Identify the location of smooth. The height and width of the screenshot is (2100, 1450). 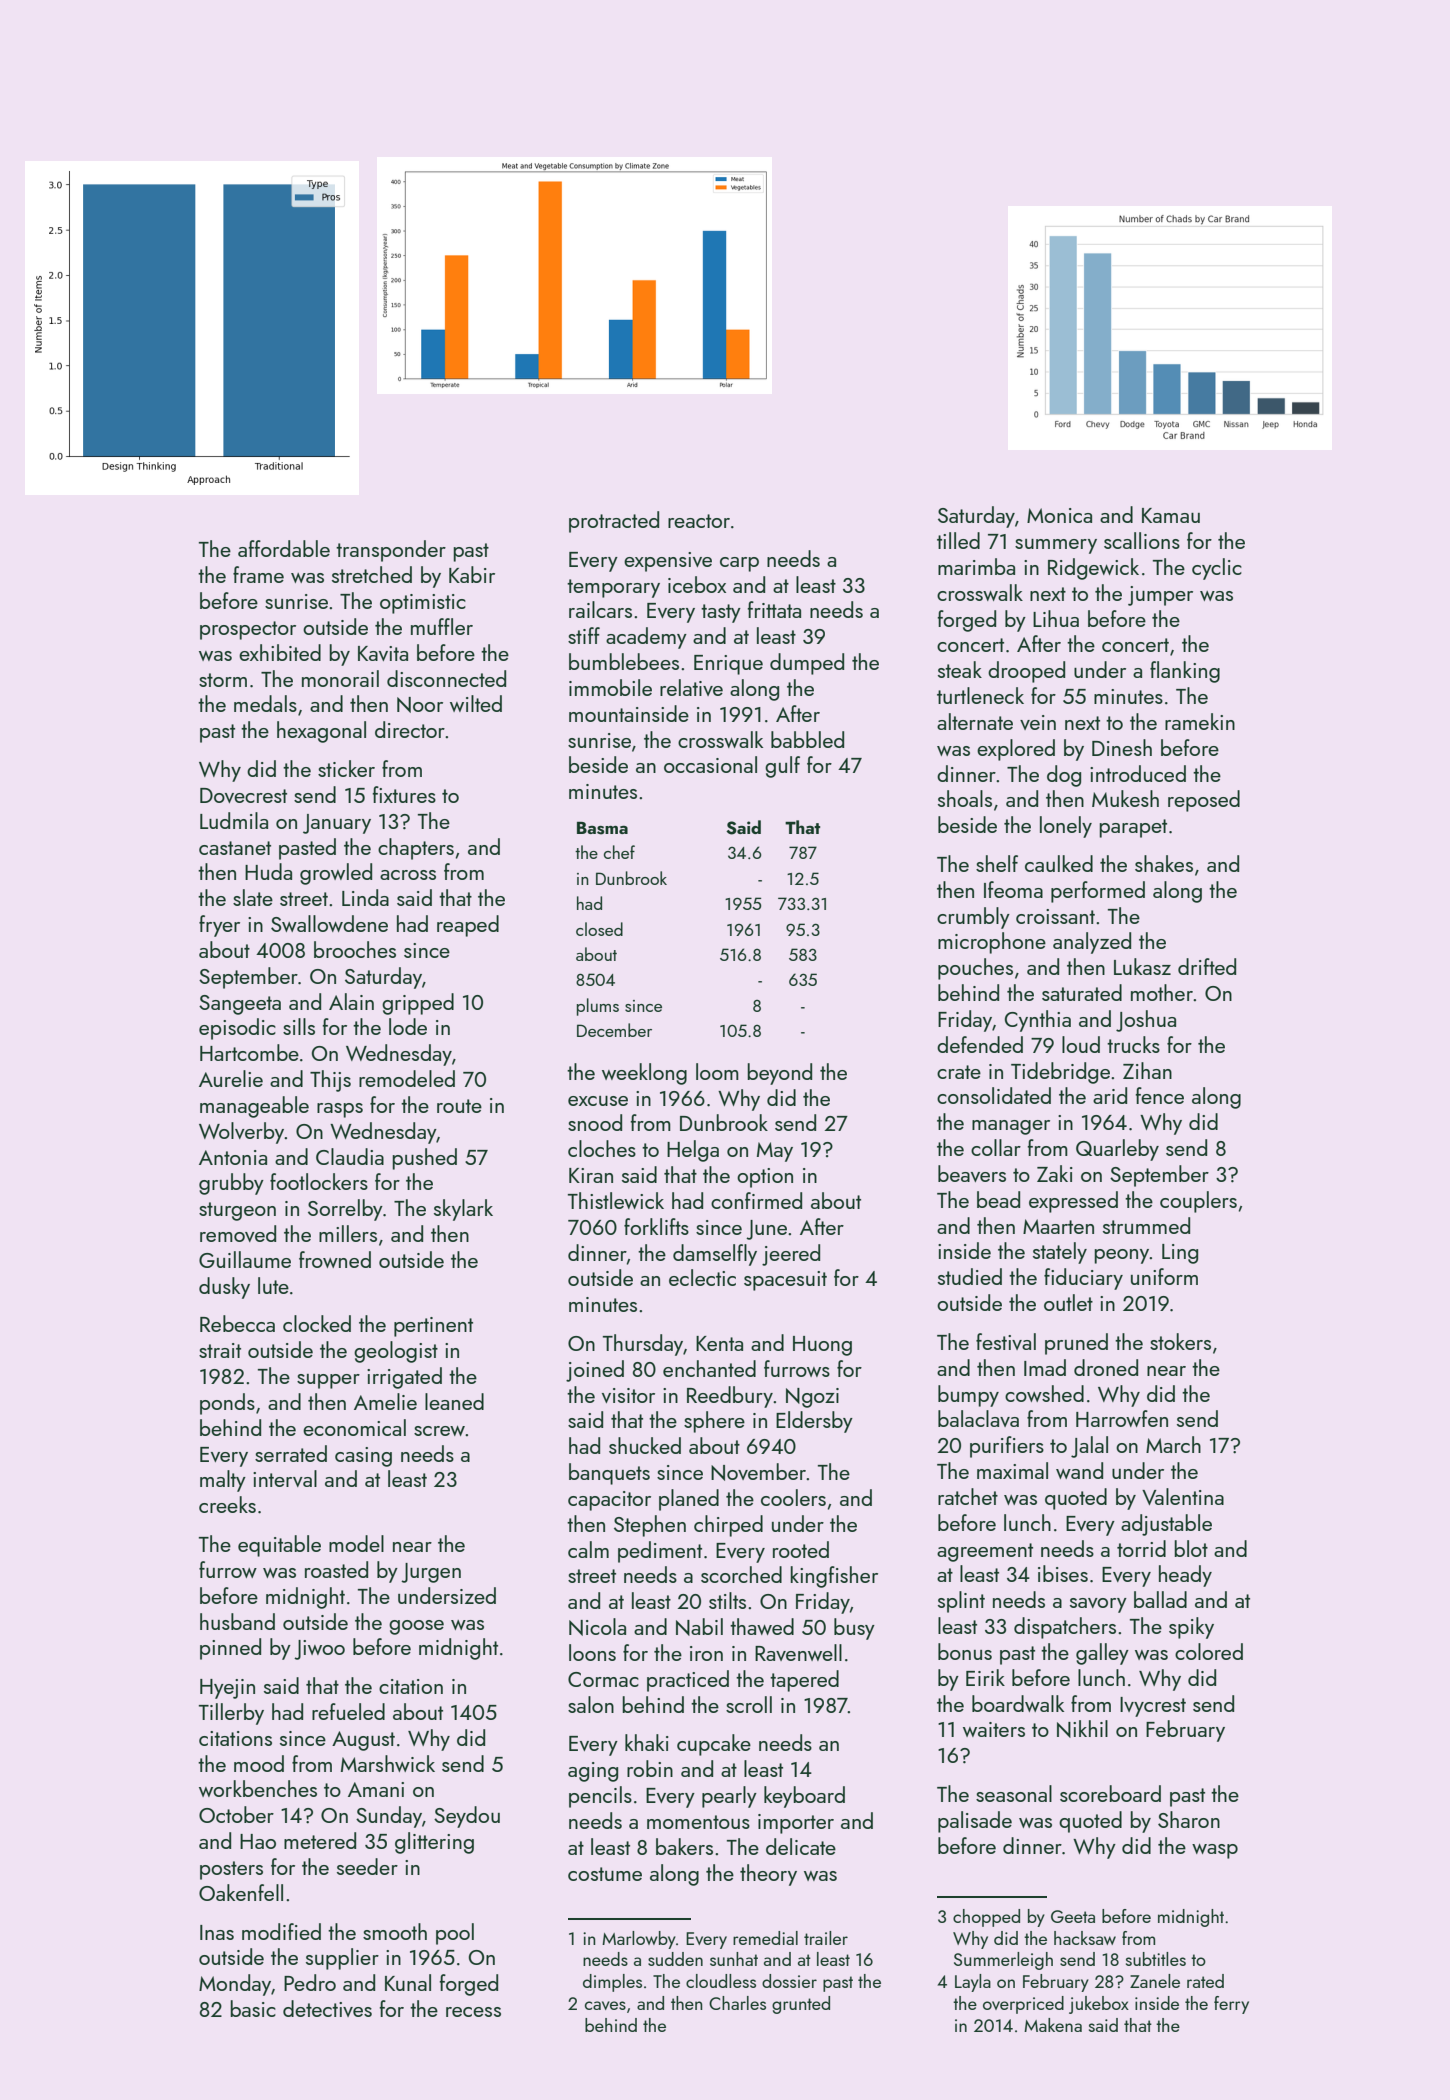
(395, 1931).
